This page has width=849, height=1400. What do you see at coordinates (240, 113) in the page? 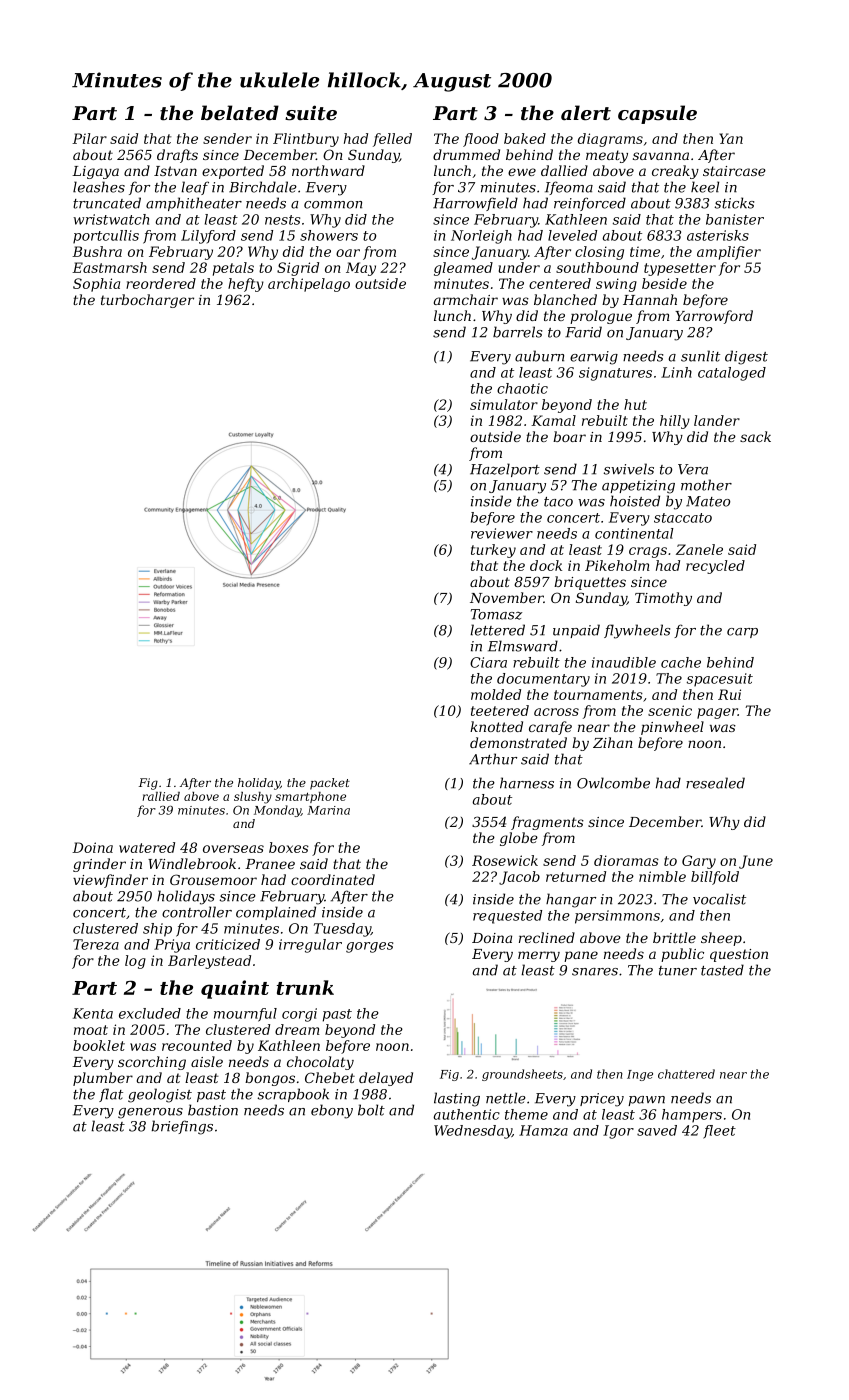
I see `belated` at bounding box center [240, 113].
